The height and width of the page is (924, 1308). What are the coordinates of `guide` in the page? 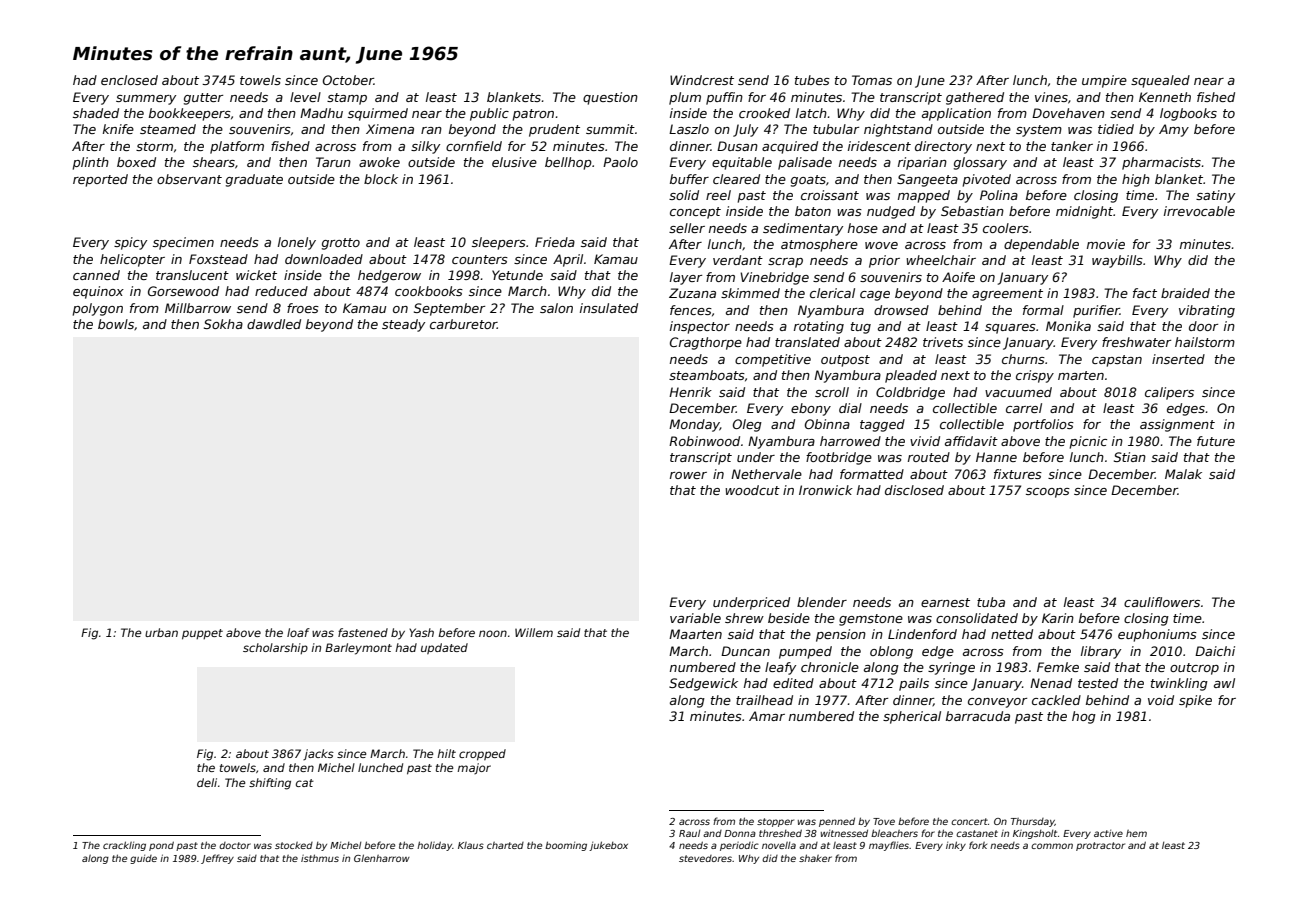 It's located at (143, 859).
